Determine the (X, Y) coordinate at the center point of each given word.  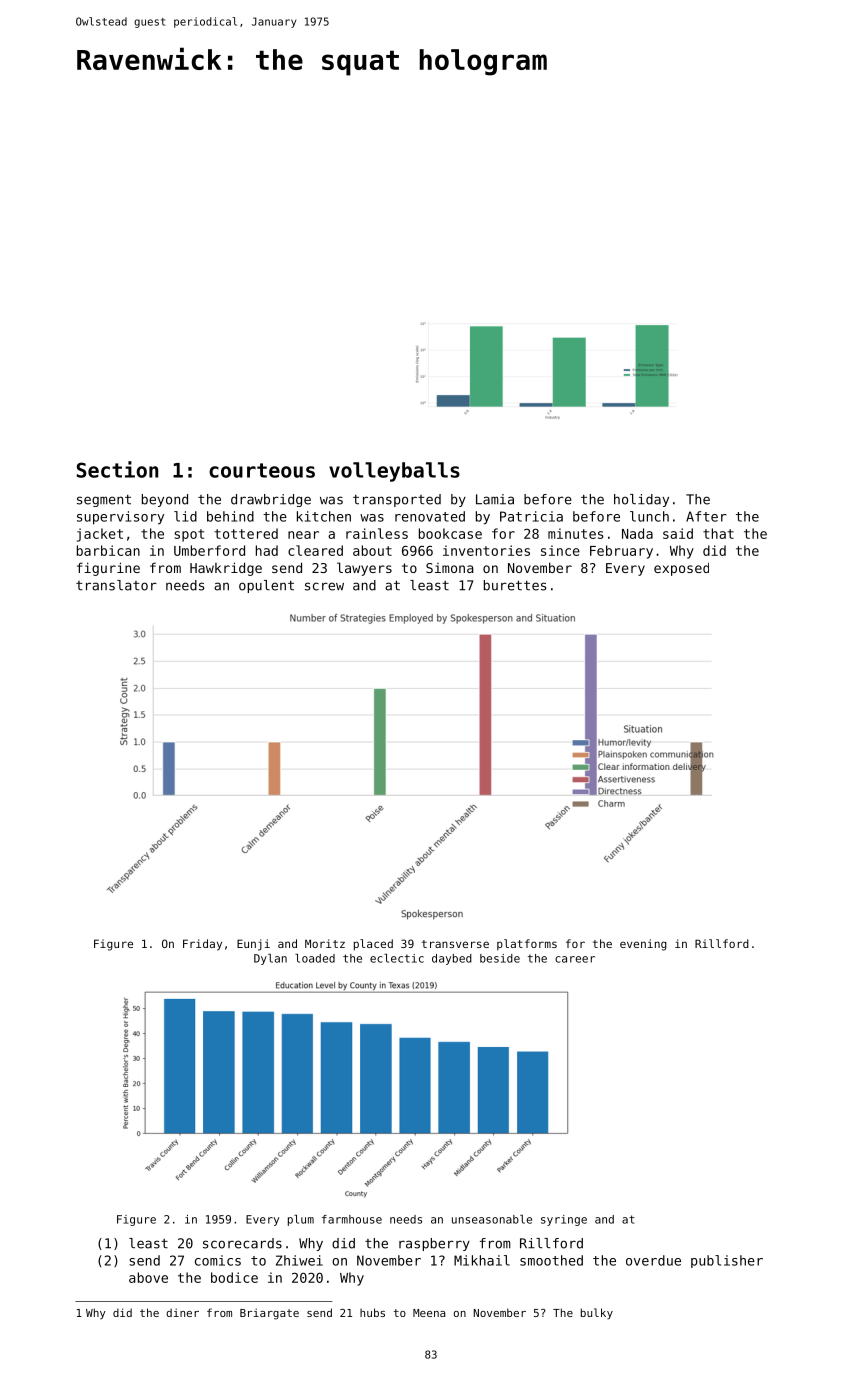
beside (500, 958)
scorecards (242, 1243)
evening (643, 945)
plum (301, 1220)
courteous (262, 470)
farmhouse (352, 1219)
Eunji (253, 945)
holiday (641, 500)
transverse (455, 944)
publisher (727, 1261)
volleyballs (394, 472)
